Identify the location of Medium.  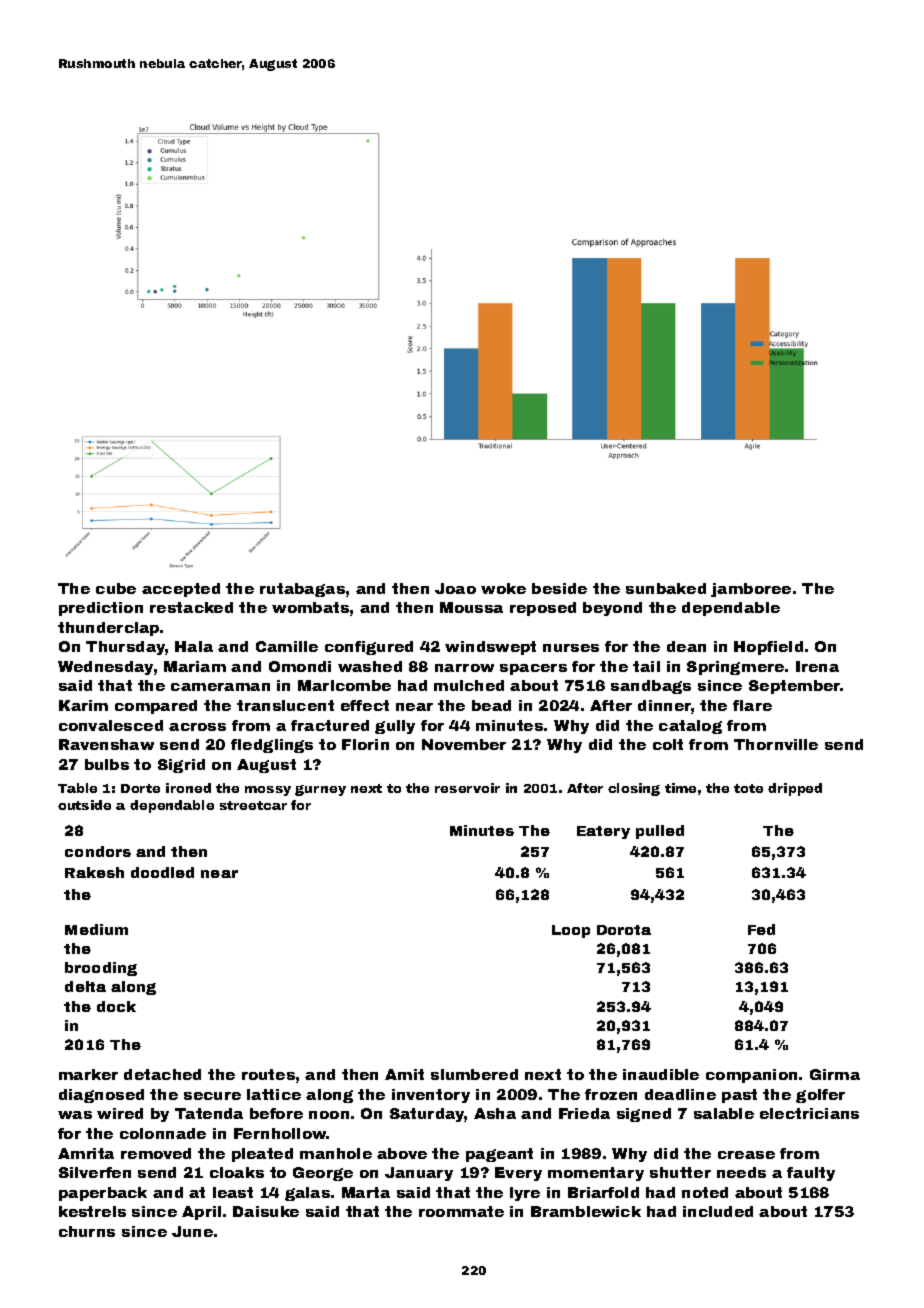
(96, 929).
